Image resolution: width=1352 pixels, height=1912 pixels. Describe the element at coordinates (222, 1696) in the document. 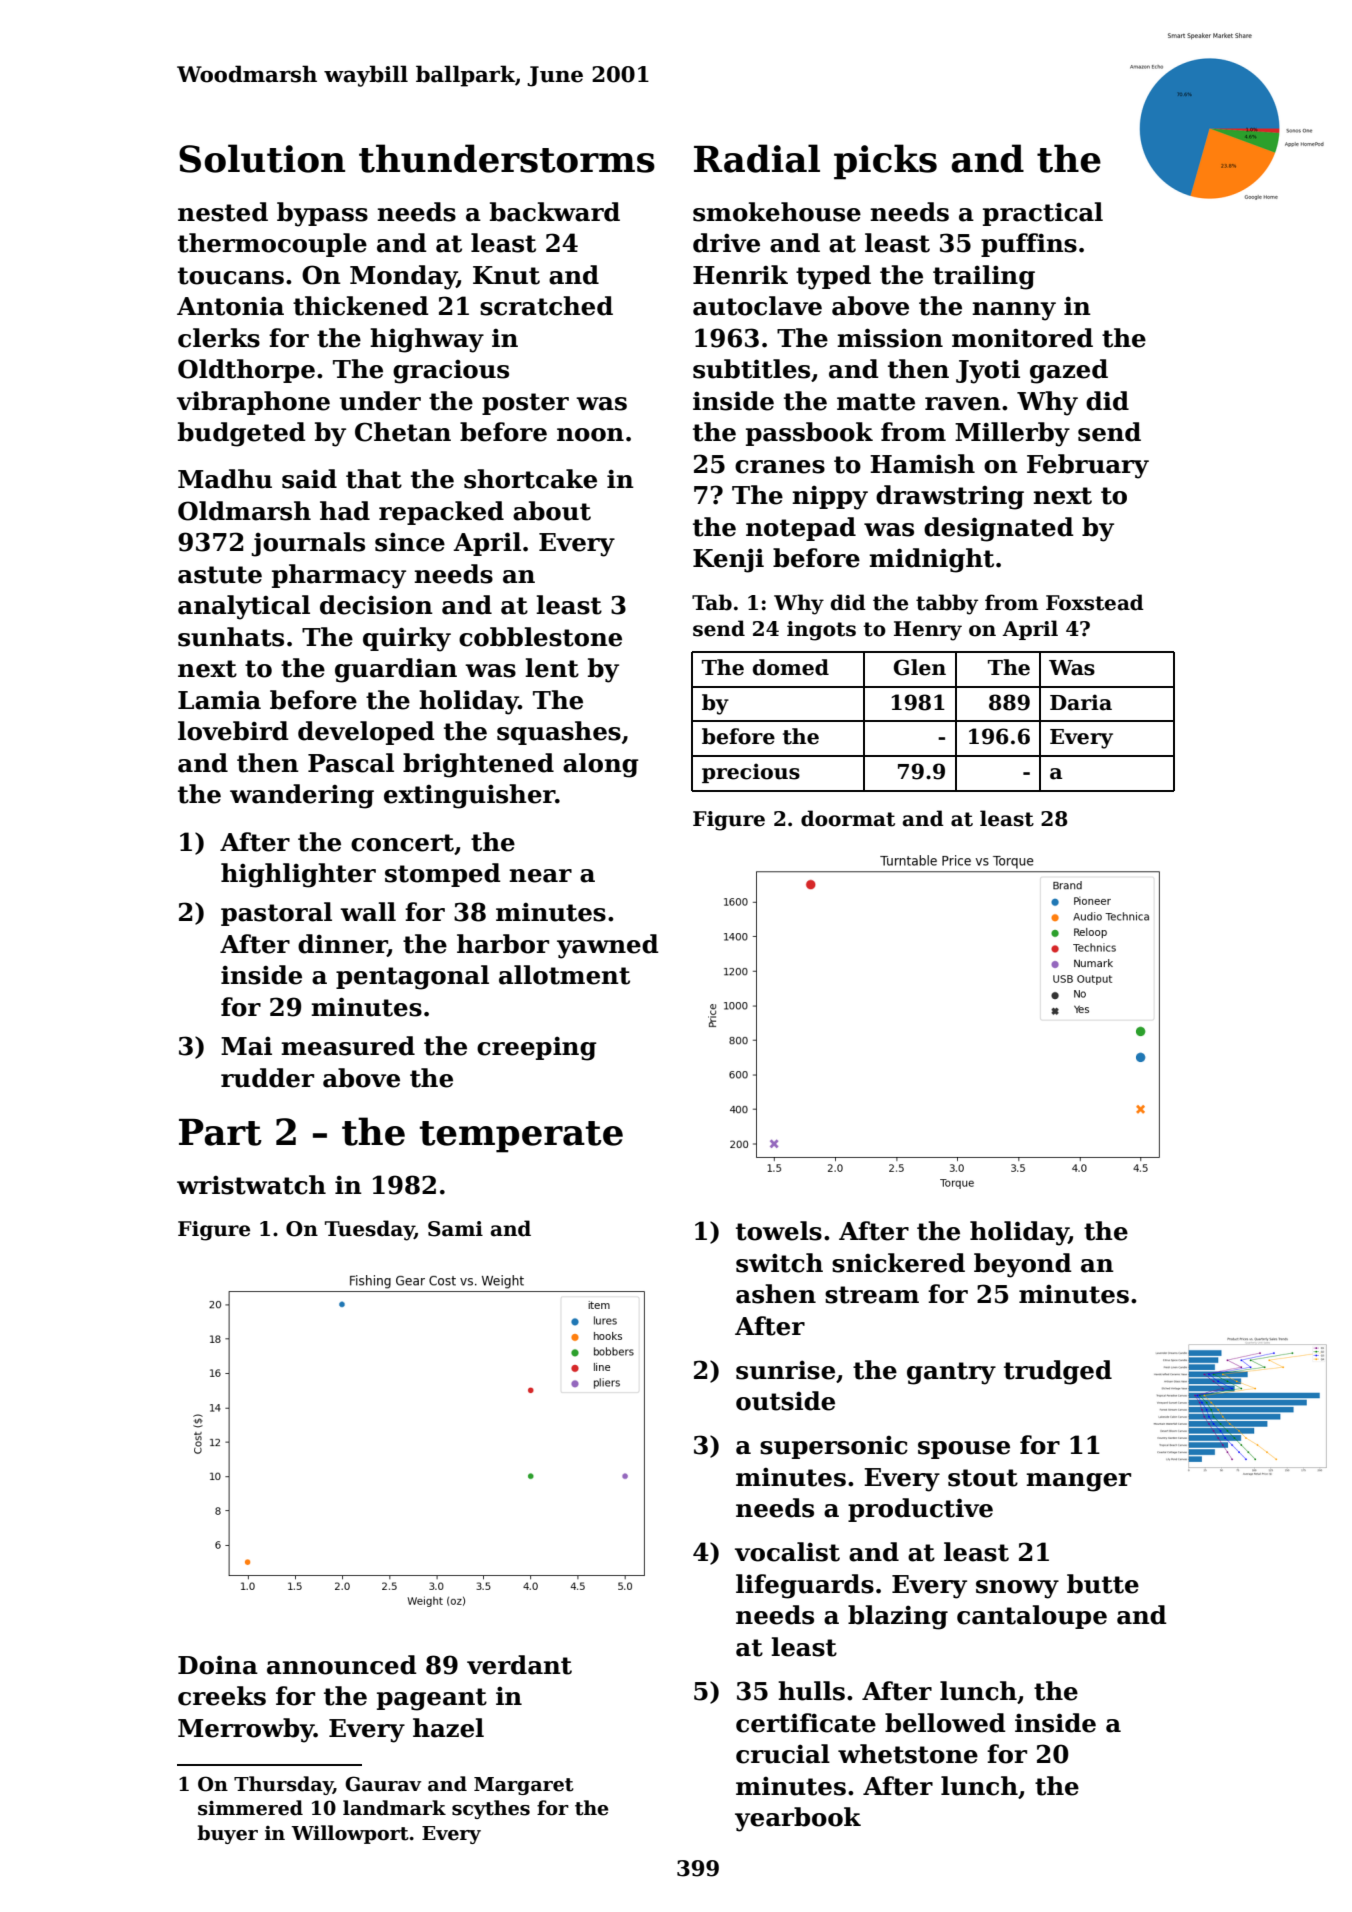

I see `creeks` at that location.
